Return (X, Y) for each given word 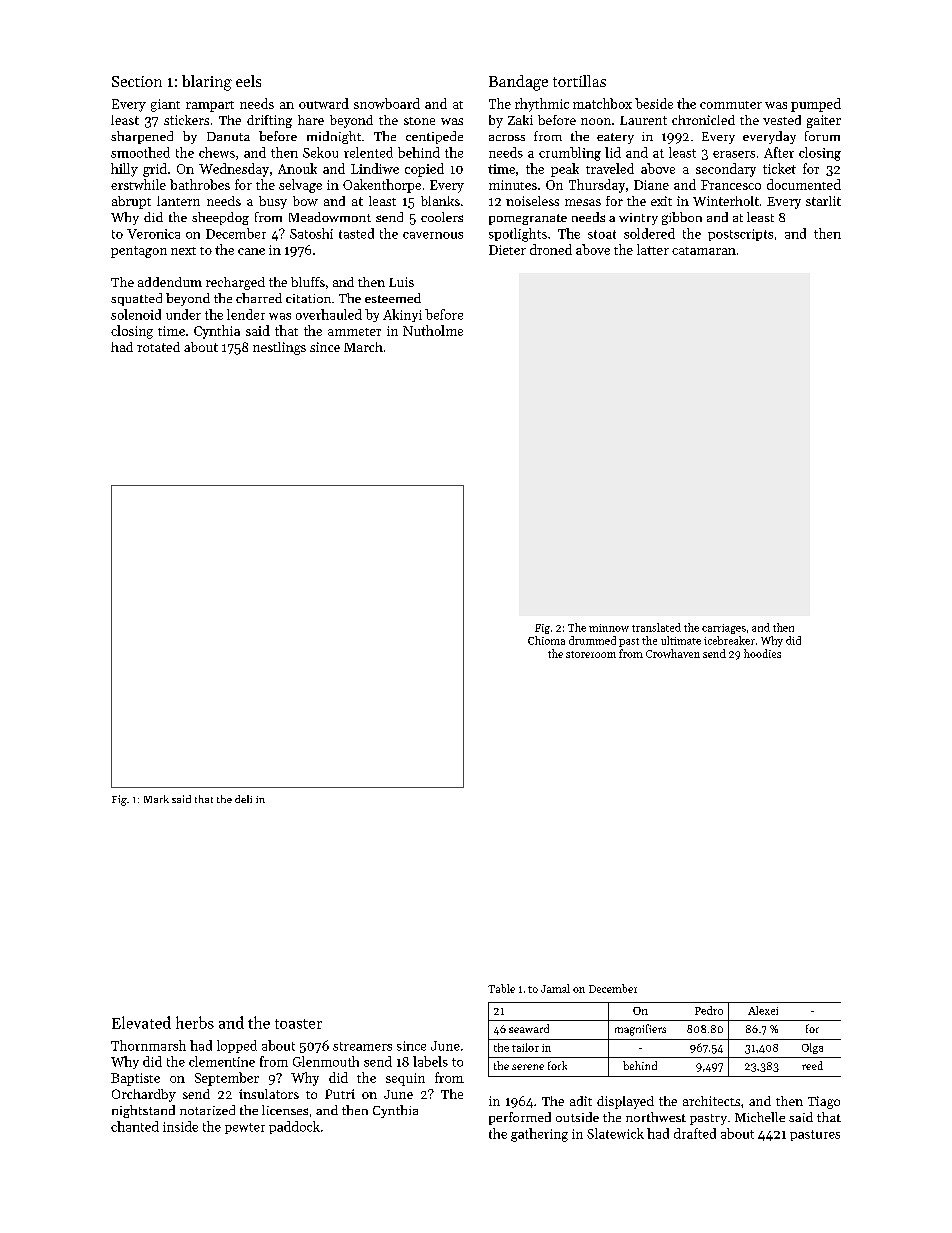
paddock (294, 1127)
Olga (812, 1048)
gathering (539, 1135)
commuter (731, 105)
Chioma (546, 640)
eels (248, 81)
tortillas (579, 81)
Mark (156, 799)
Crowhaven (673, 653)
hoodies (762, 653)
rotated (158, 347)
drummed (592, 640)
